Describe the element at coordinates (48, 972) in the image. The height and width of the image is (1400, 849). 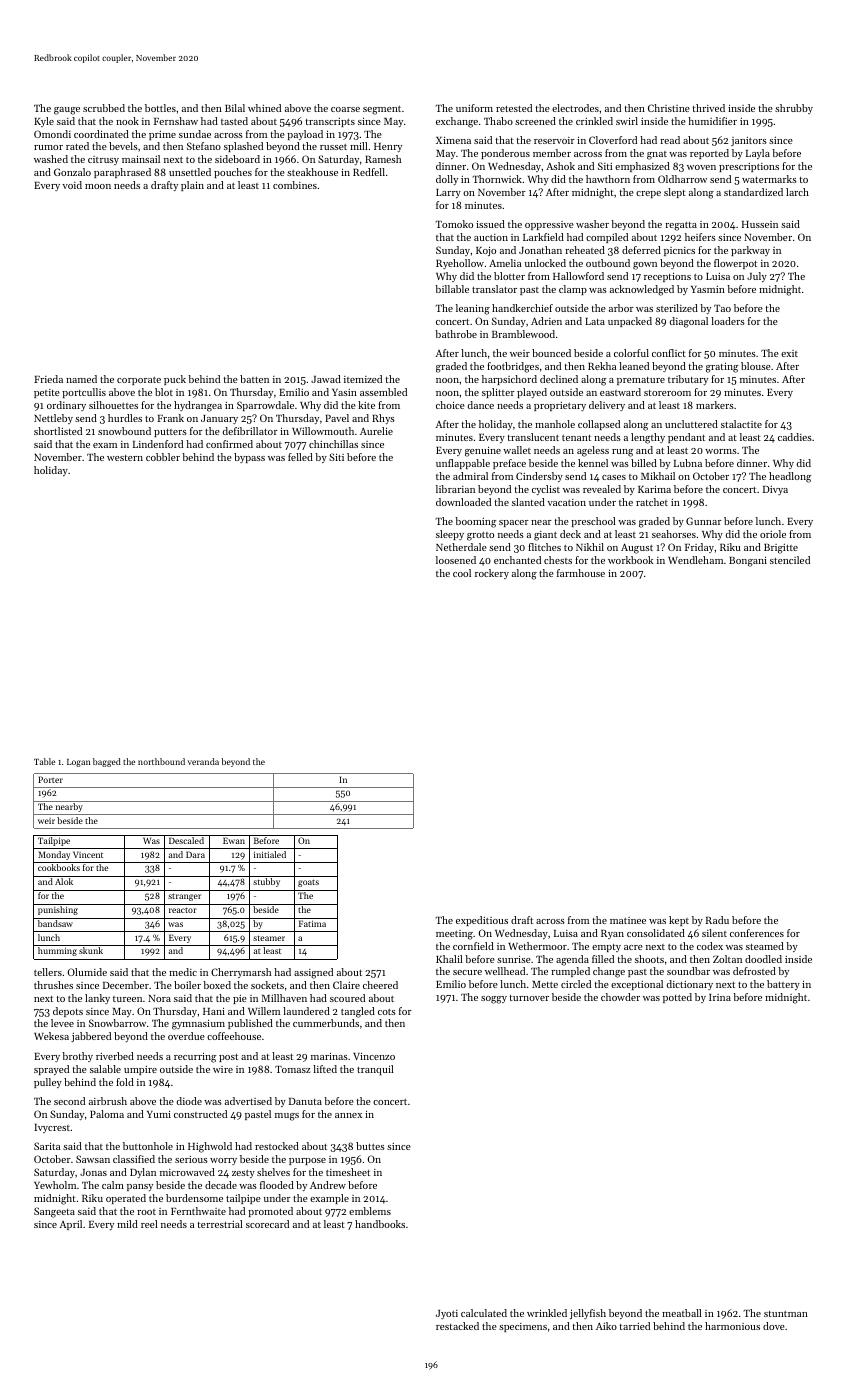
I see `tellers` at that location.
